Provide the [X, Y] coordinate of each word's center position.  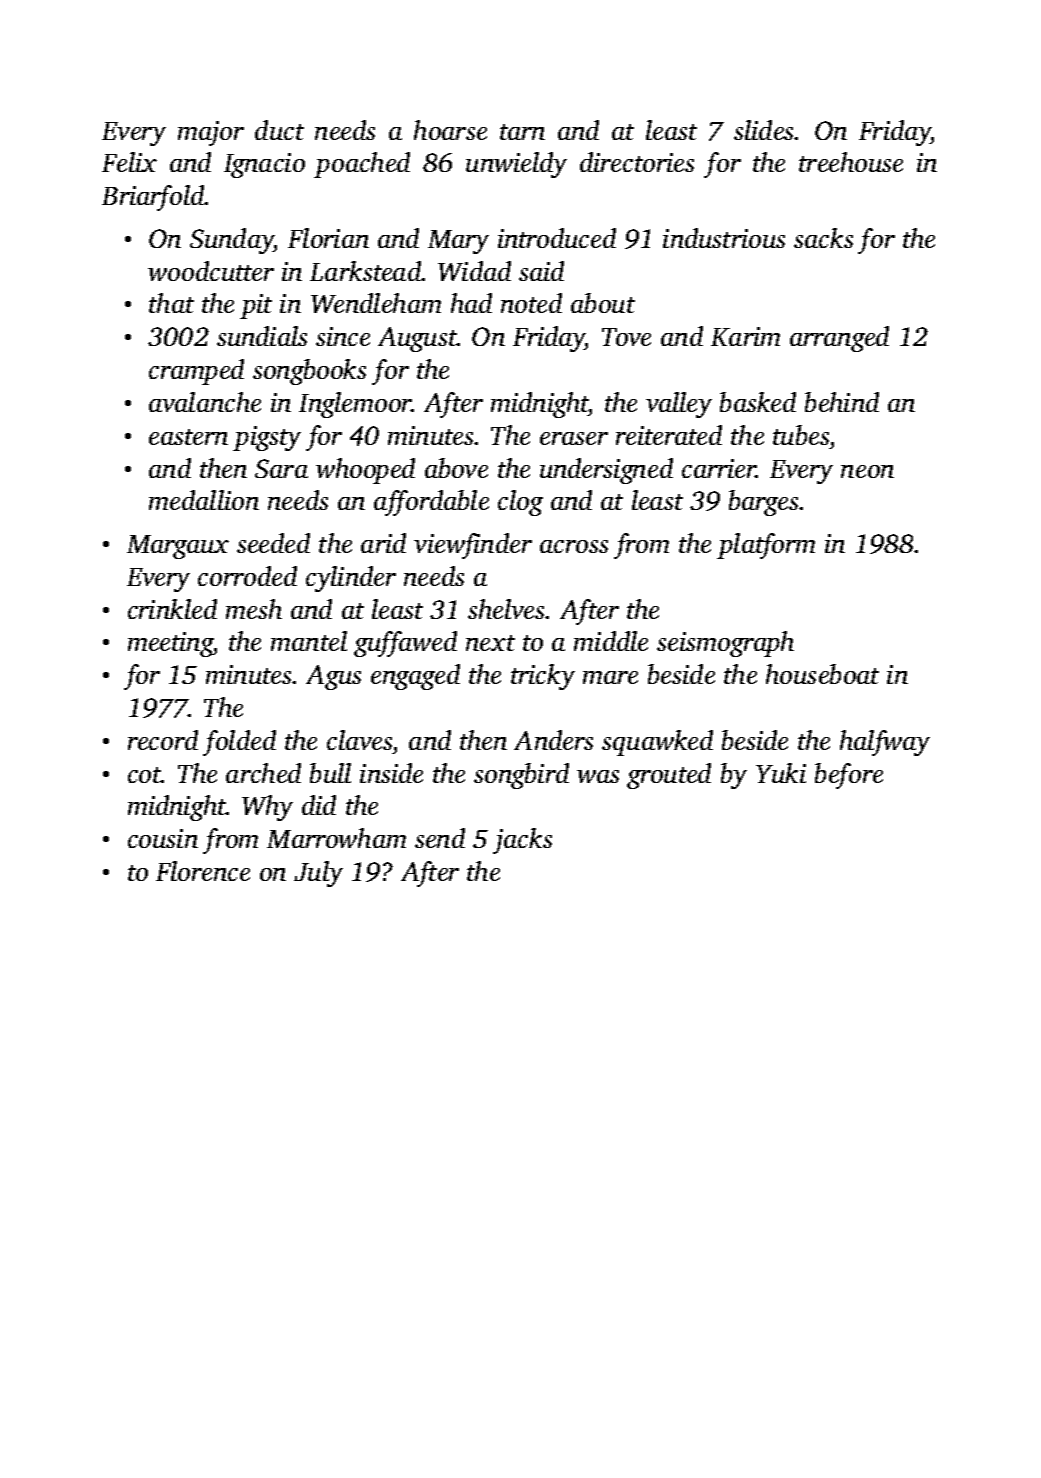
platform [766, 546]
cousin [163, 838]
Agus [333, 677]
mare [610, 677]
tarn [522, 132]
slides [764, 130]
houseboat [822, 674]
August [417, 339]
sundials [262, 336]
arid [383, 543]
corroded [247, 576]
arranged [839, 339]
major [211, 133]
